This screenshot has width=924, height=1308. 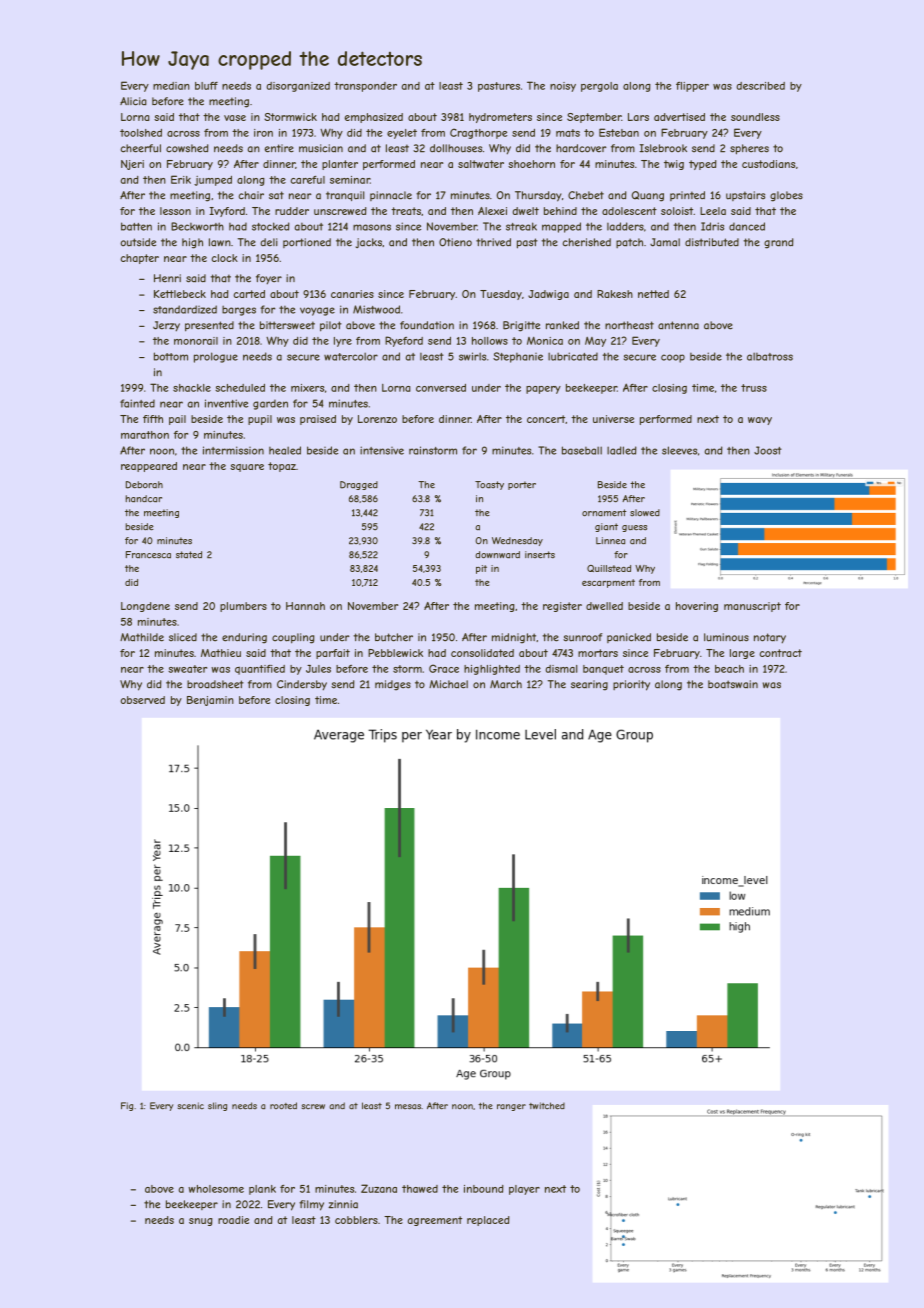 I want to click on player, so click(x=524, y=1190).
